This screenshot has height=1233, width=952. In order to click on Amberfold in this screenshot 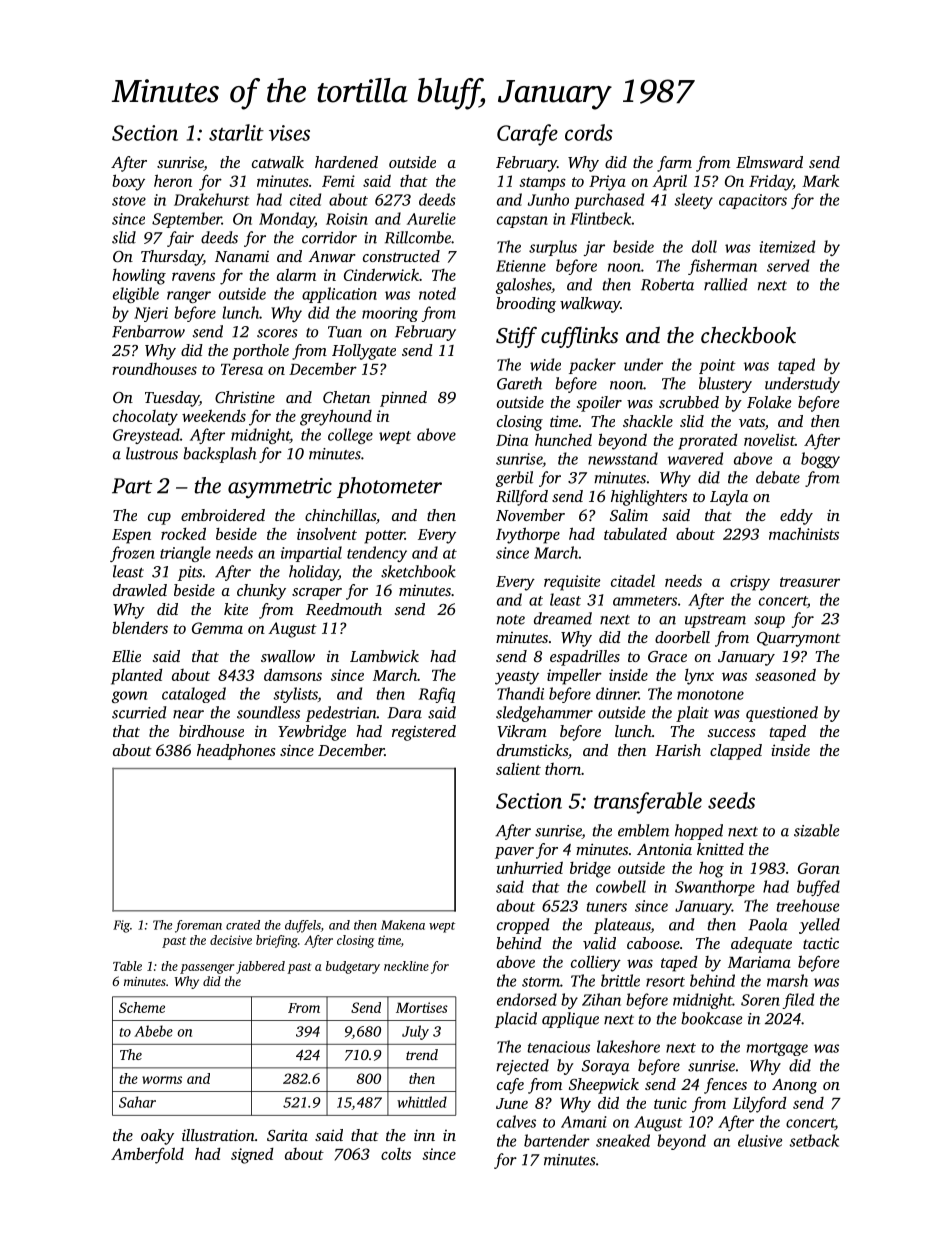, I will do `click(147, 1155)`.
